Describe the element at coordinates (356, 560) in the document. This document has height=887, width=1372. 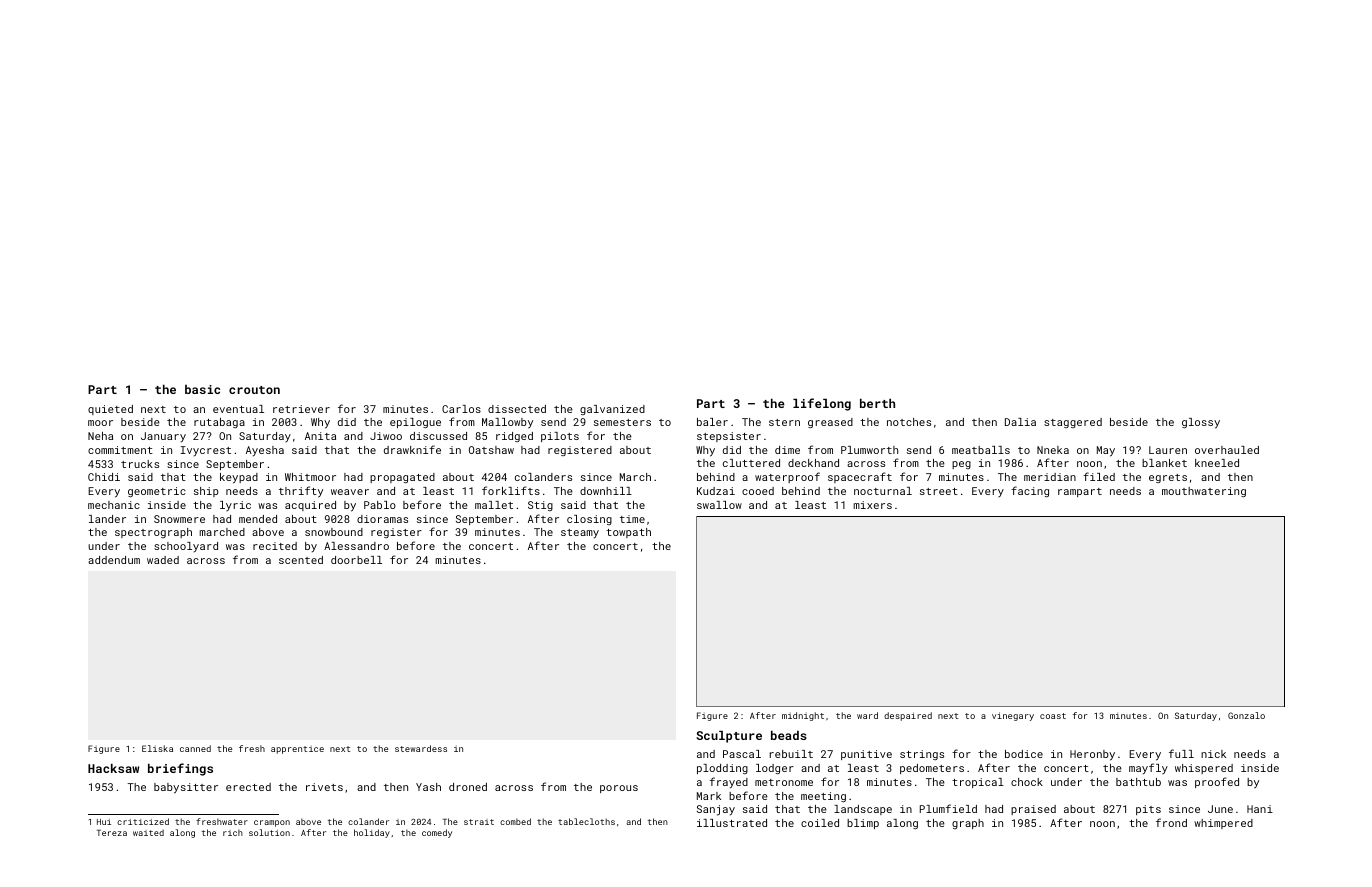
I see `doorbell` at that location.
